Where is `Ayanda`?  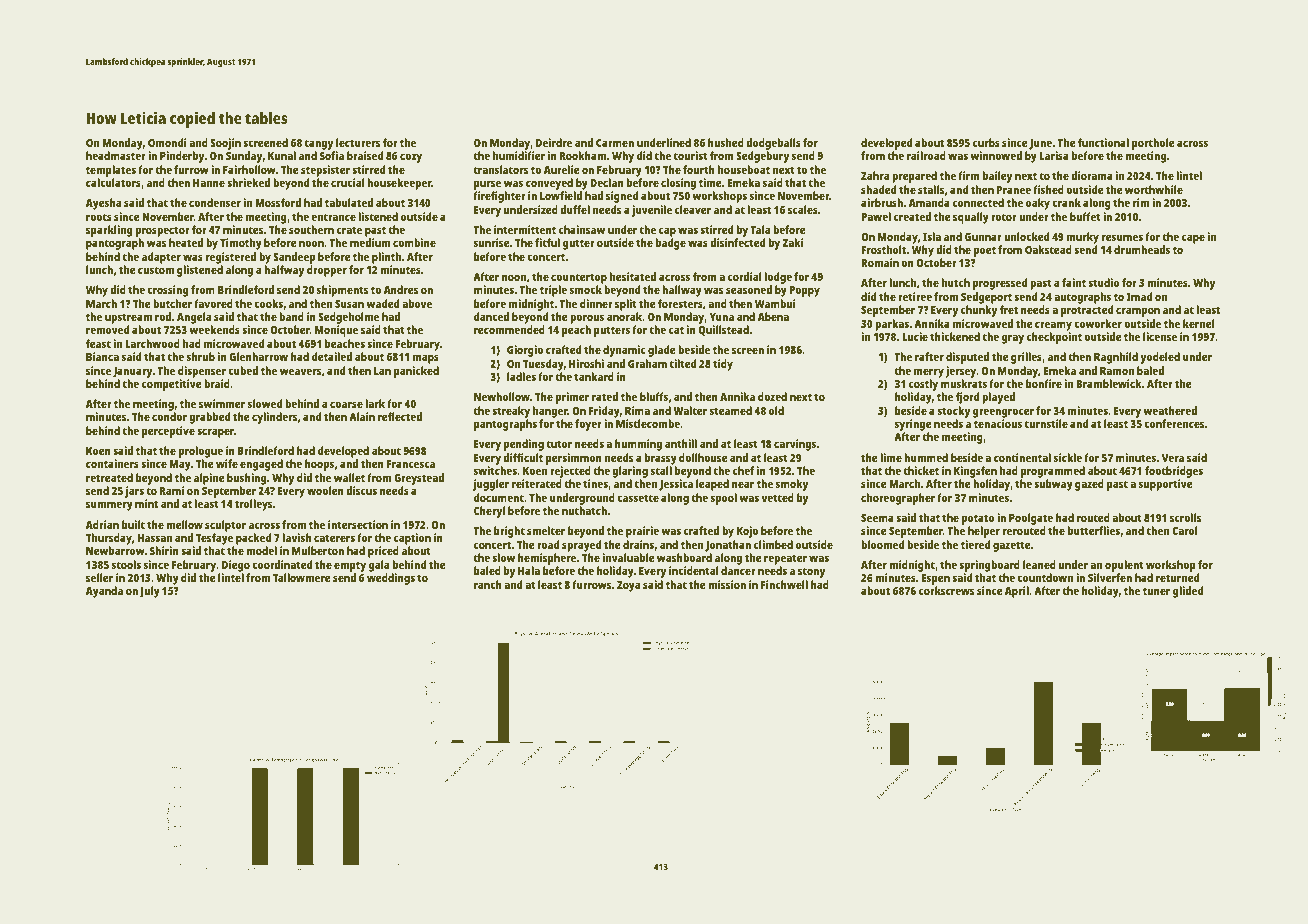 Ayanda is located at coordinates (104, 592).
